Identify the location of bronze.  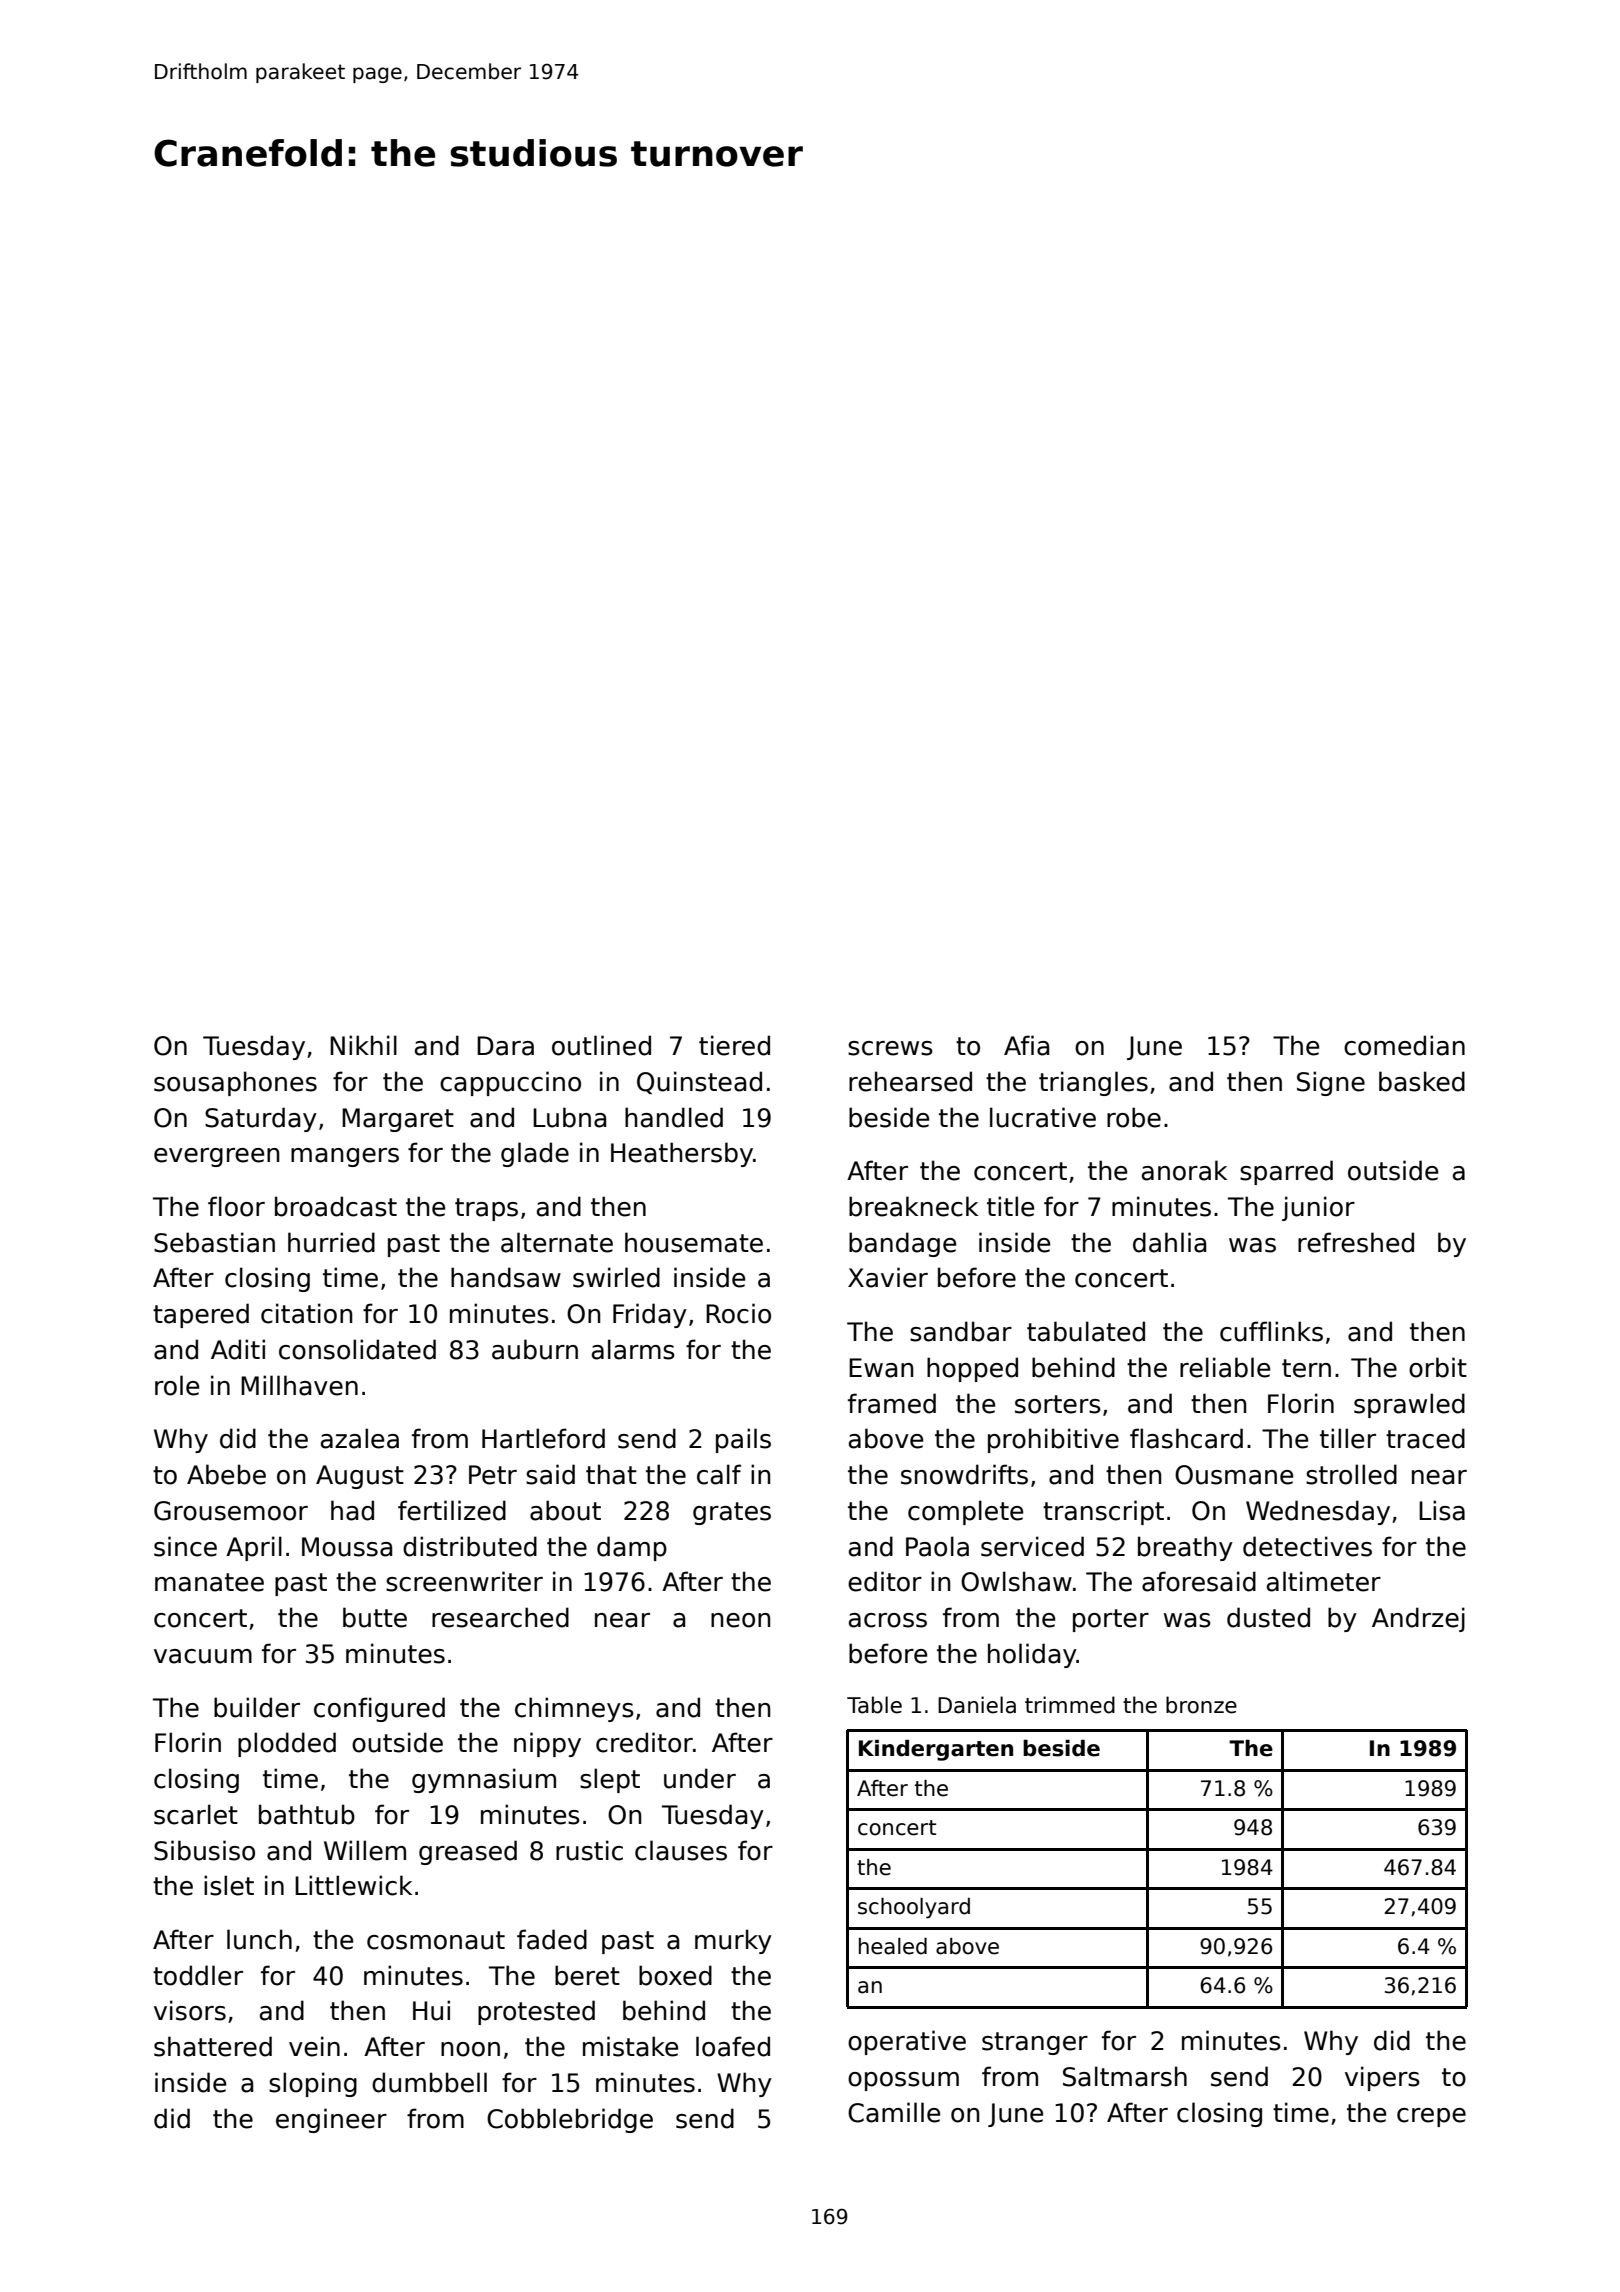
(1201, 1705).
